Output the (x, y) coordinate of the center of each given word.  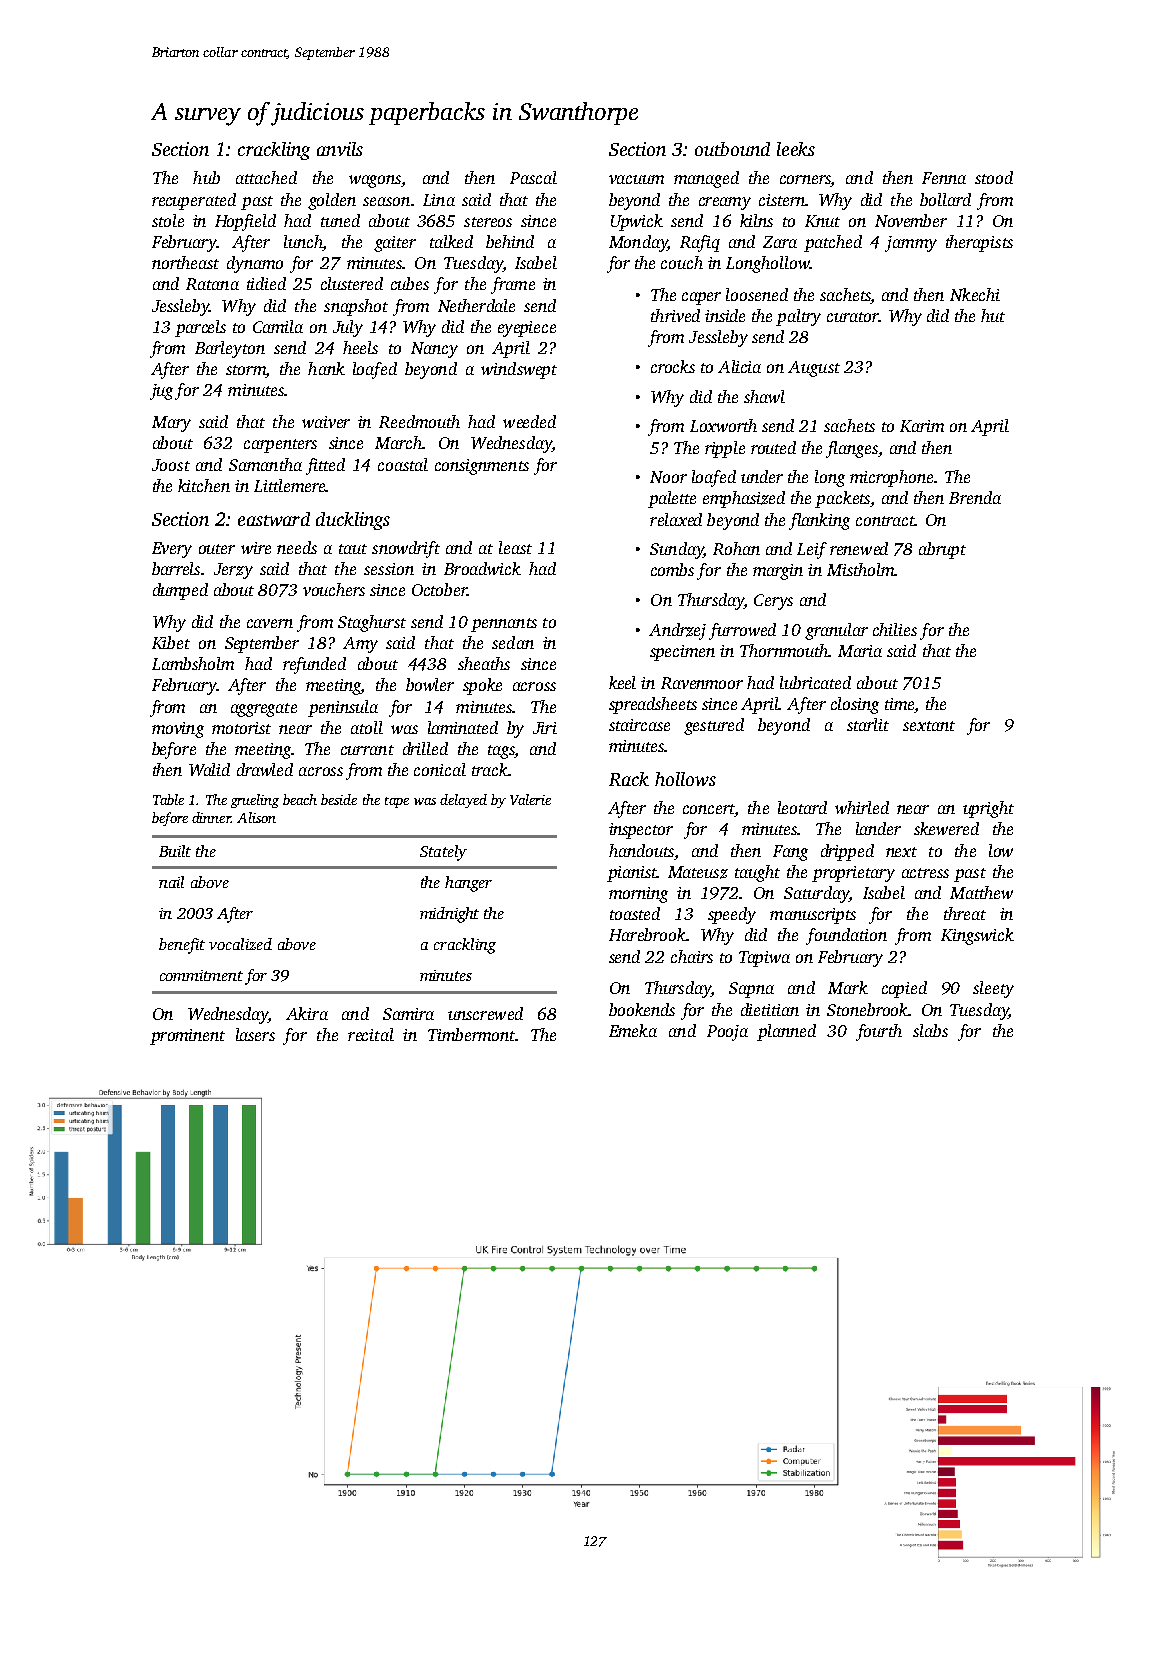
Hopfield (245, 222)
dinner (211, 817)
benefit (182, 946)
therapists (979, 243)
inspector (641, 831)
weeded (529, 421)
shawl (764, 396)
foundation (846, 936)
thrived (675, 315)
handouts (641, 850)
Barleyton (230, 349)
